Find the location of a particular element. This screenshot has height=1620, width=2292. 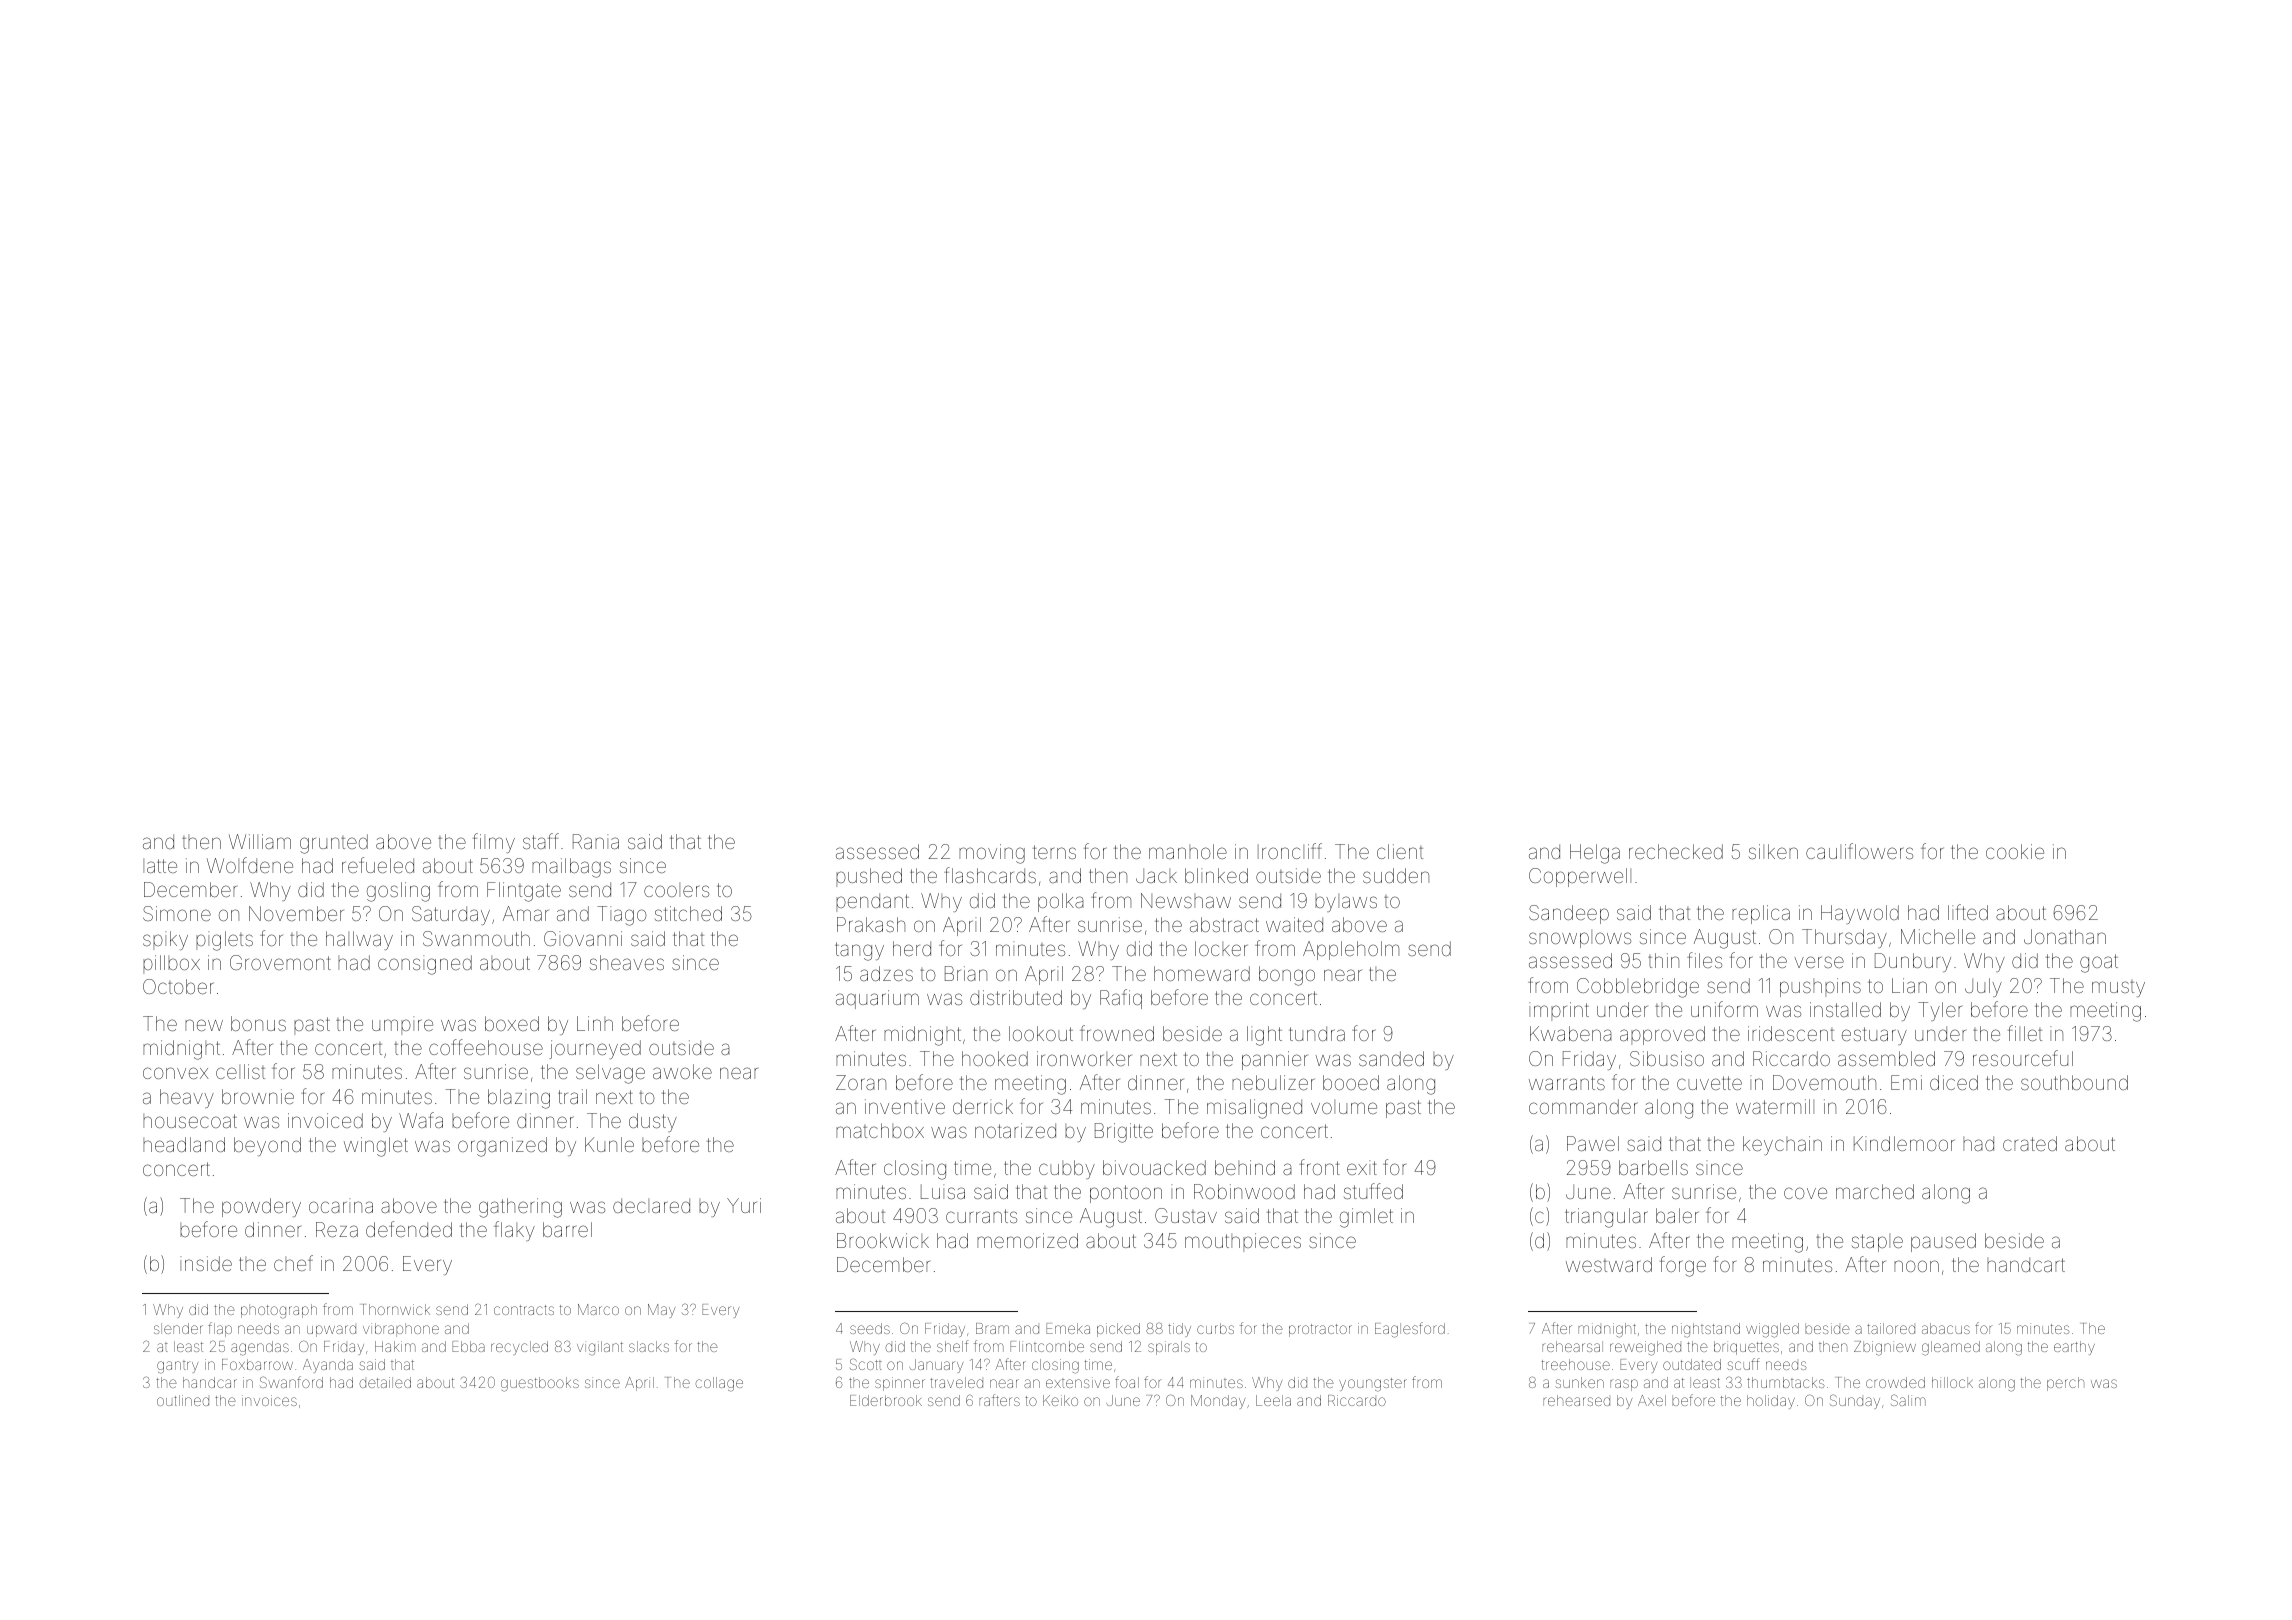

inventive is located at coordinates (905, 1106).
